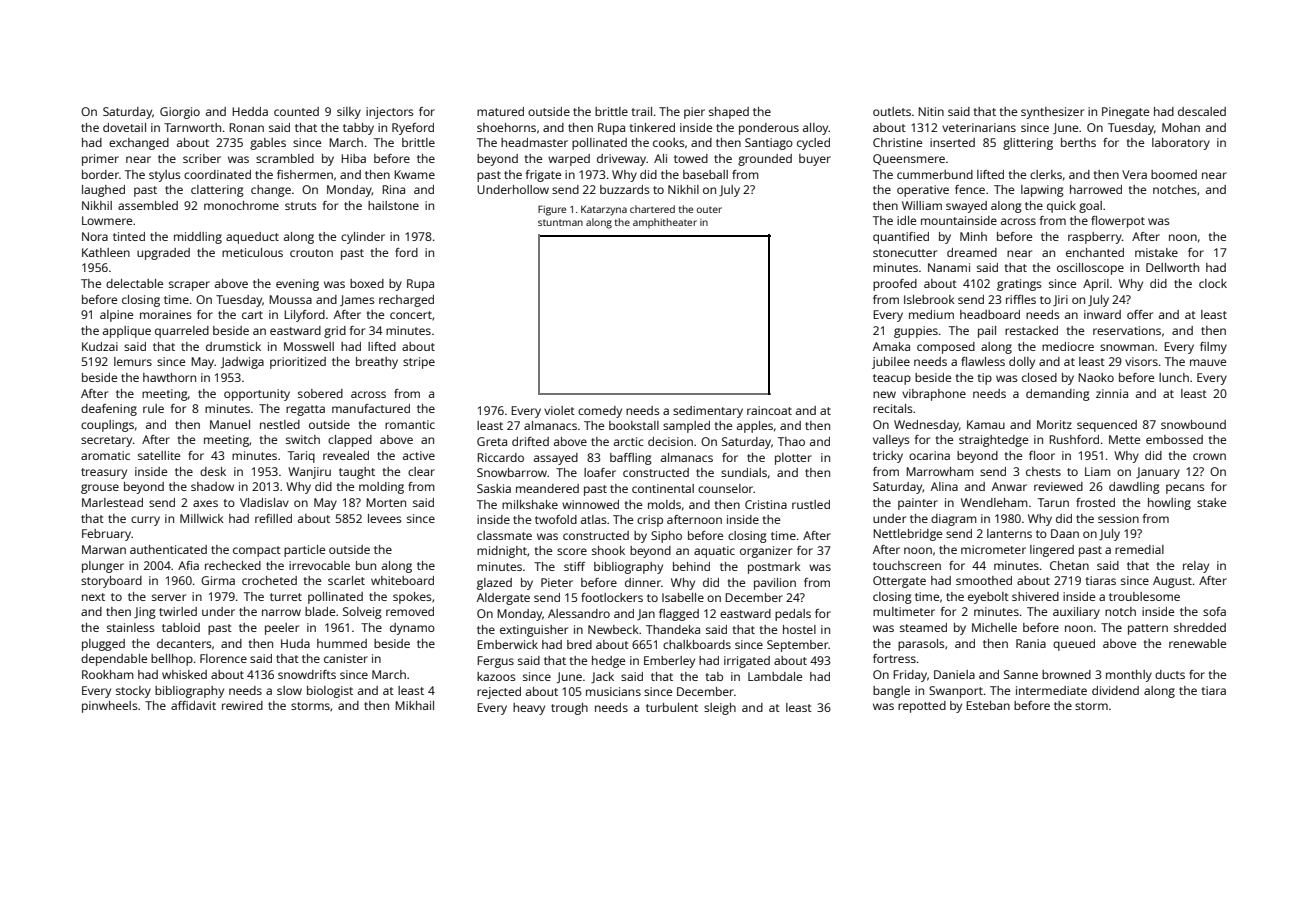 The height and width of the screenshot is (924, 1308). I want to click on glittering, so click(1028, 144).
